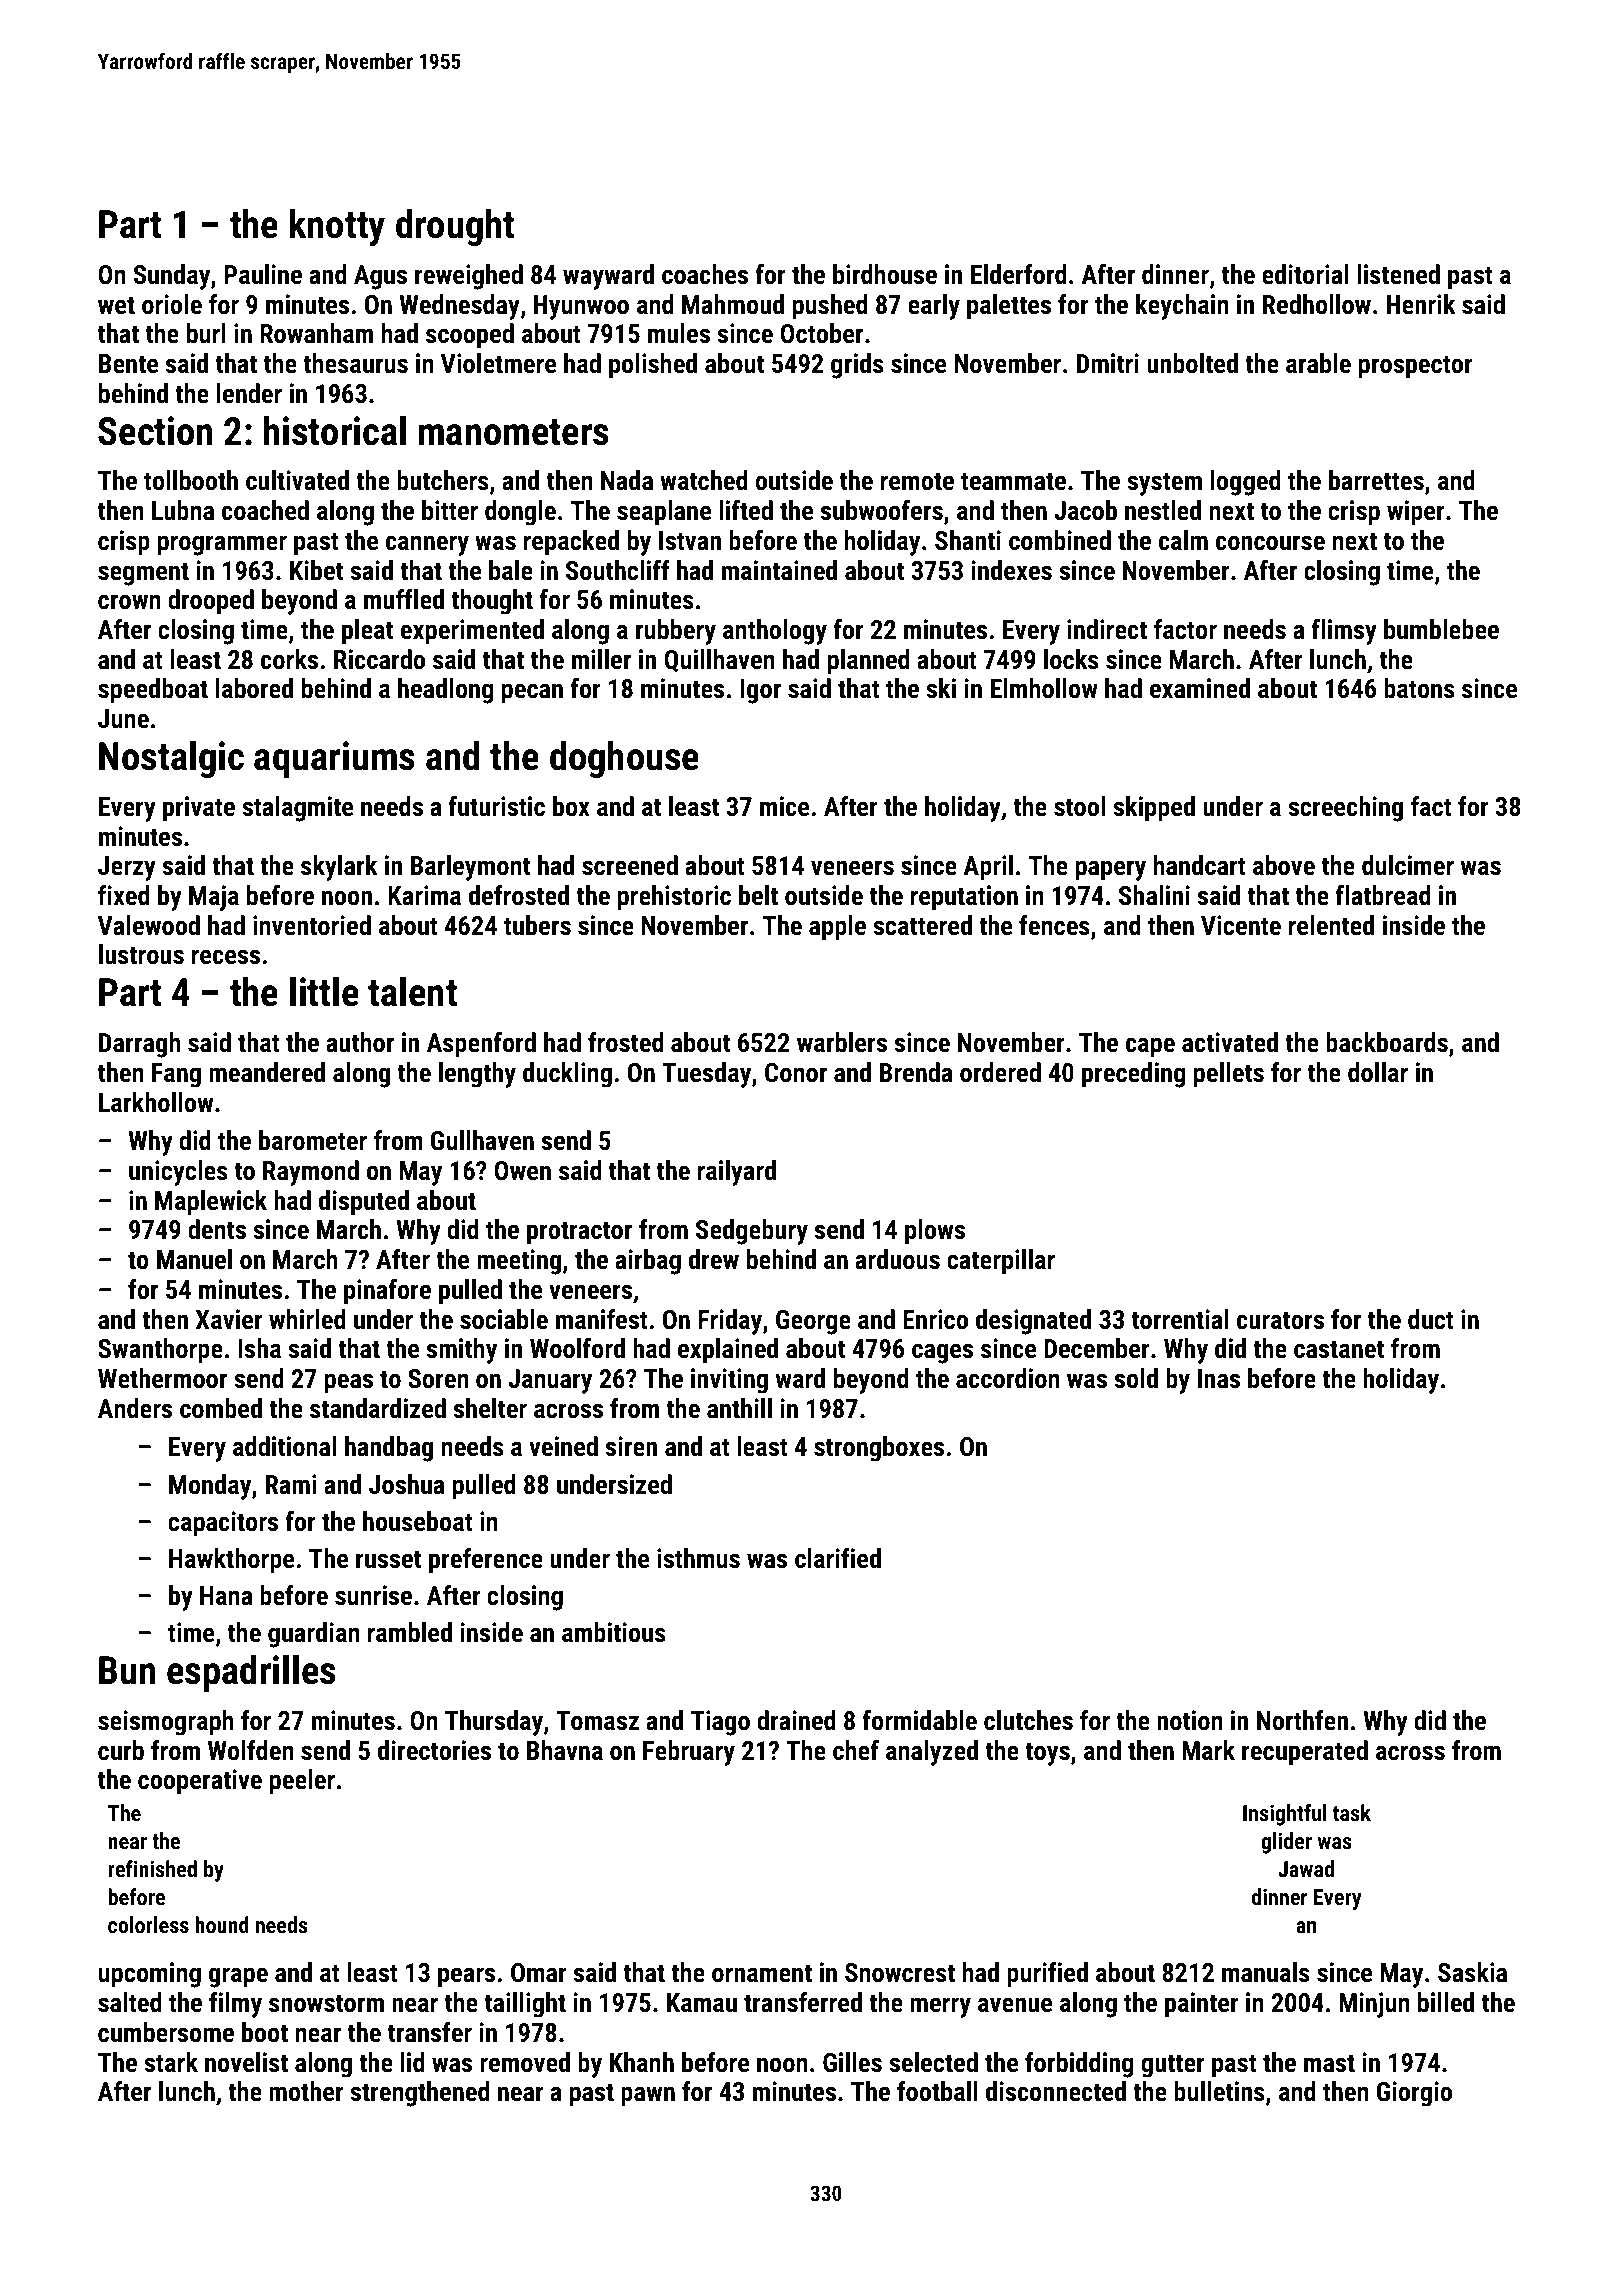 This document has height=2292, width=1620. I want to click on pears, so click(466, 1977).
